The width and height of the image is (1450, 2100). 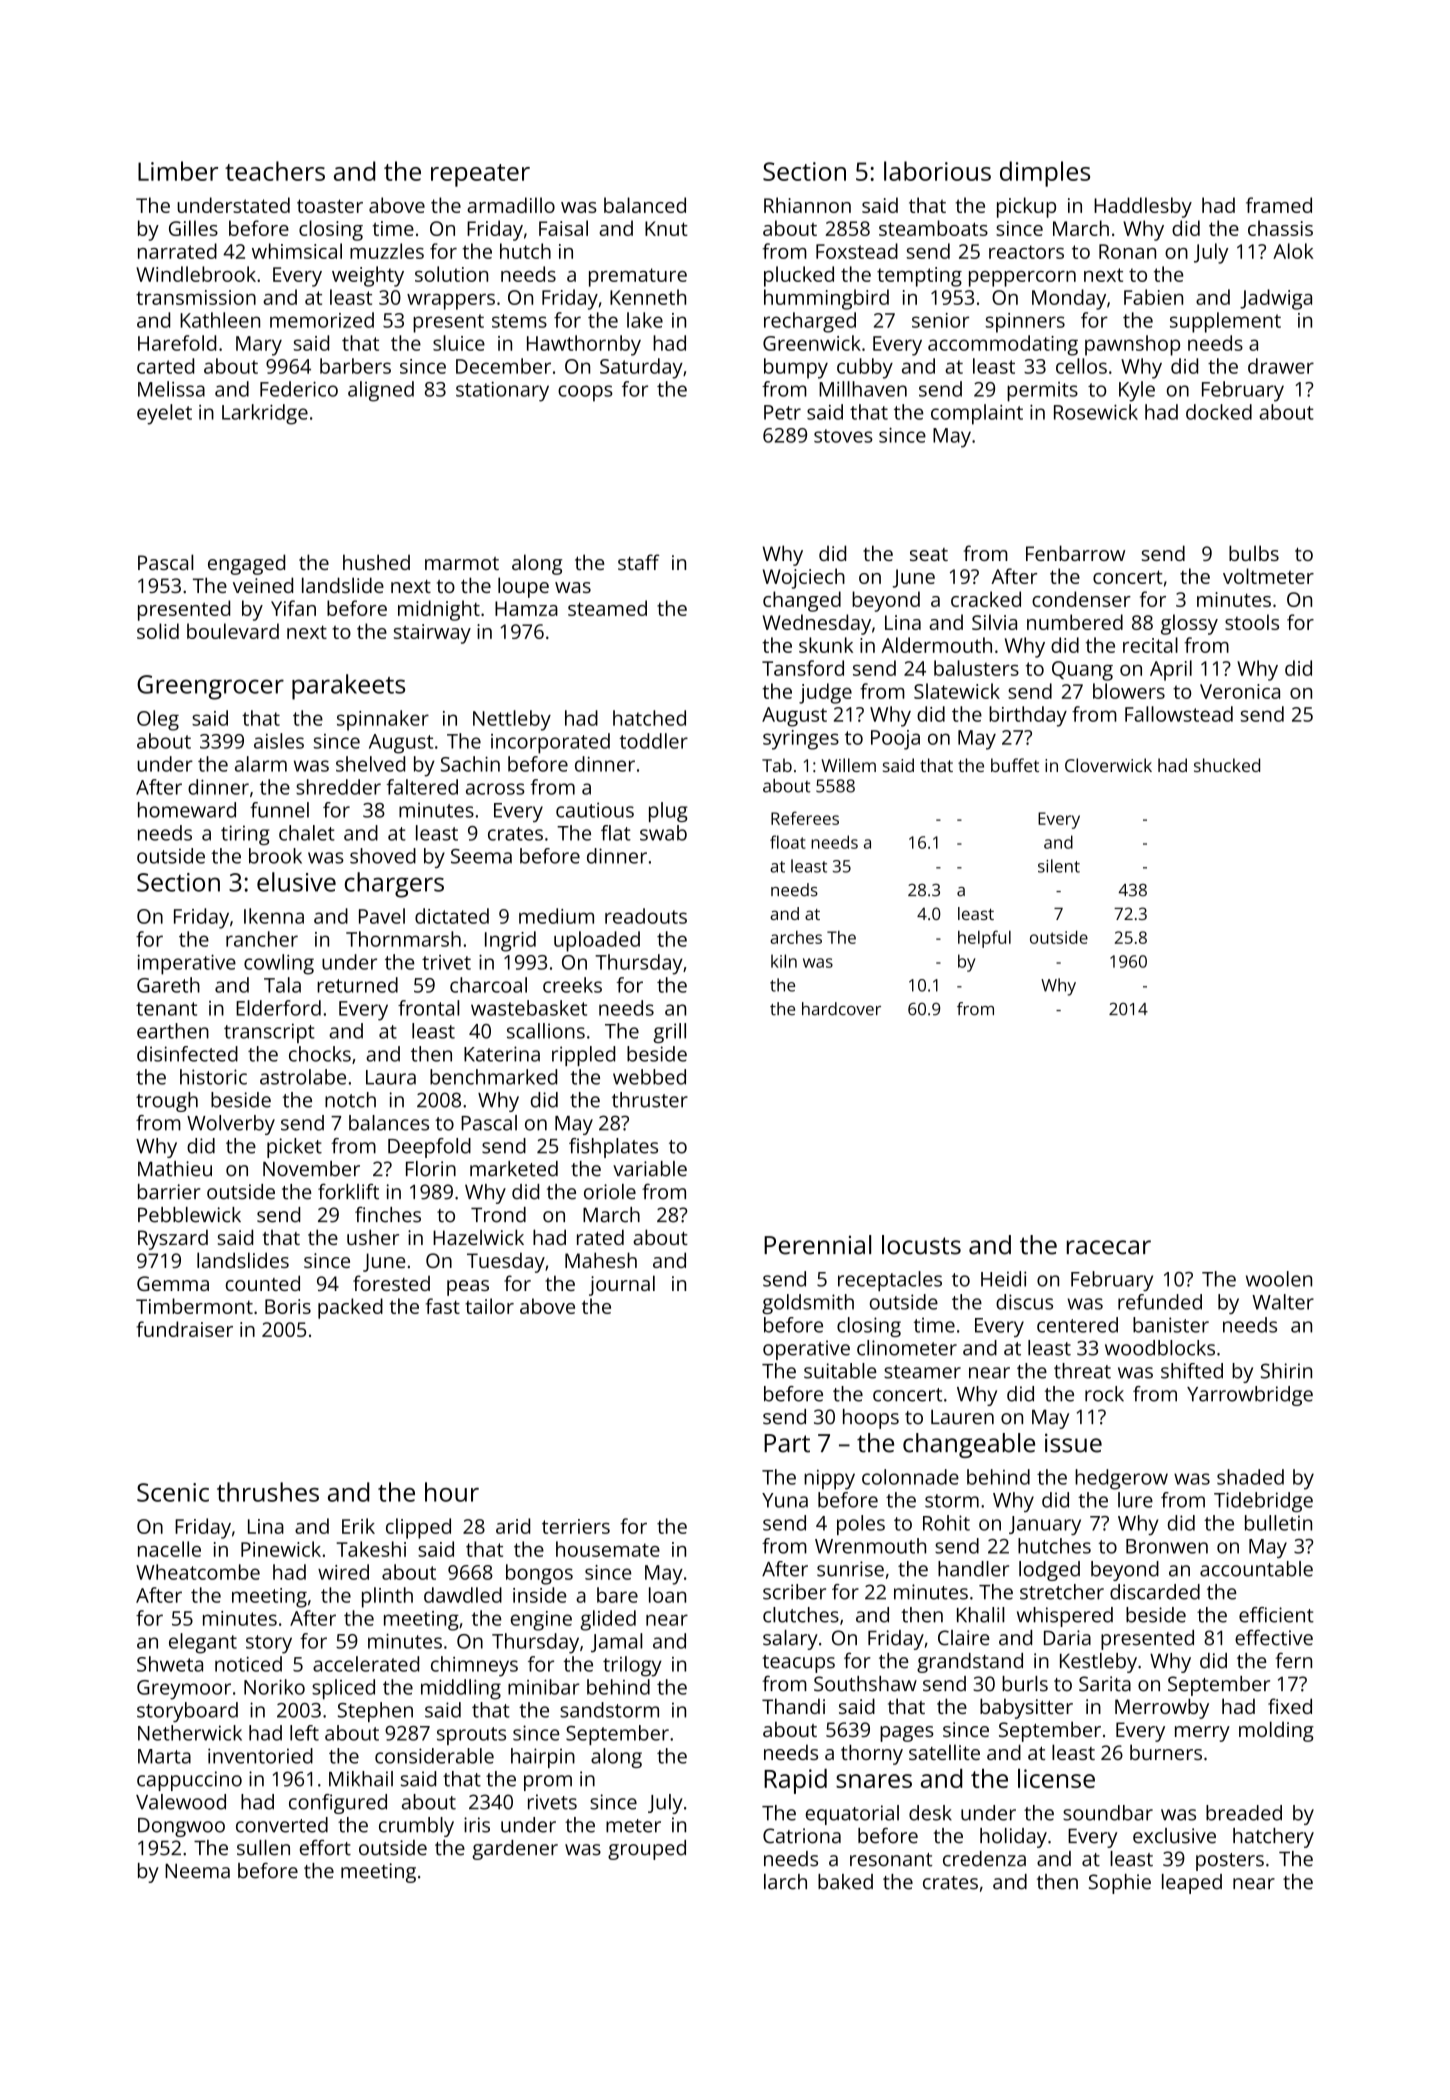 What do you see at coordinates (325, 1847) in the image?
I see `effort` at bounding box center [325, 1847].
